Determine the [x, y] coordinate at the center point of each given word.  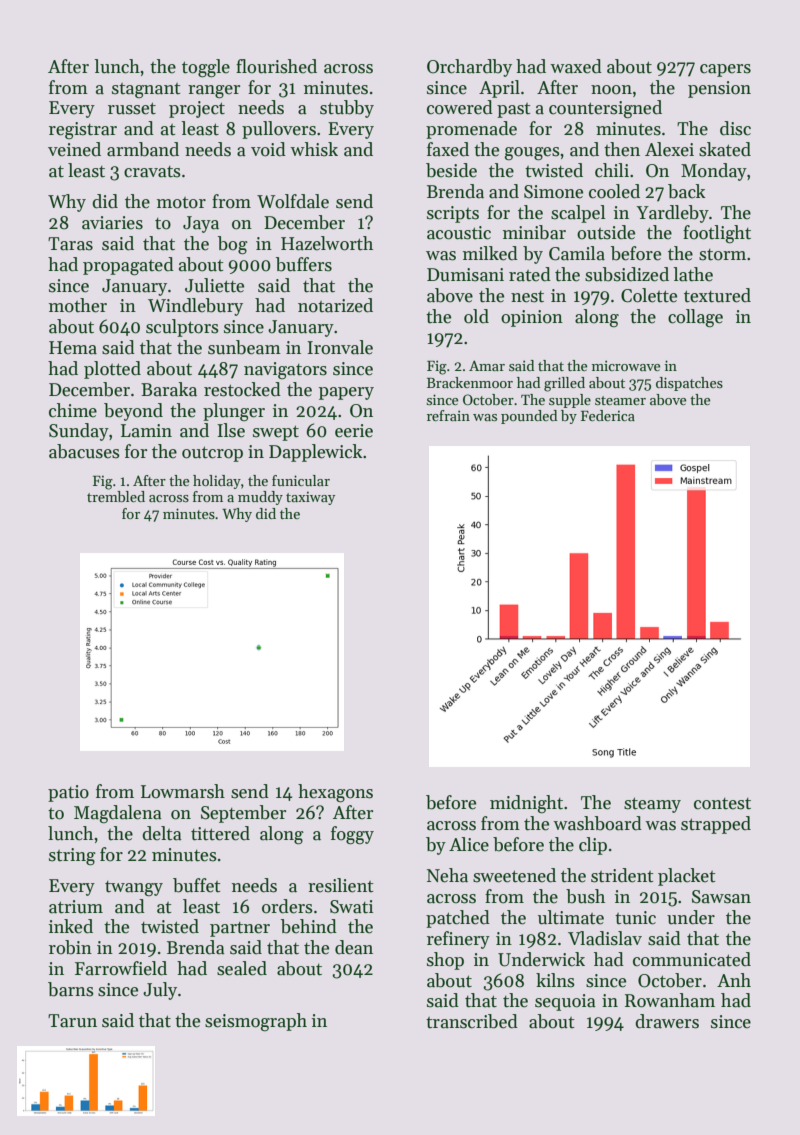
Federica [608, 415]
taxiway [310, 498]
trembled [116, 496]
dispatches [689, 384]
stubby [347, 109]
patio [68, 793]
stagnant [146, 91]
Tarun [72, 1021]
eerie [354, 431]
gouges [532, 154]
